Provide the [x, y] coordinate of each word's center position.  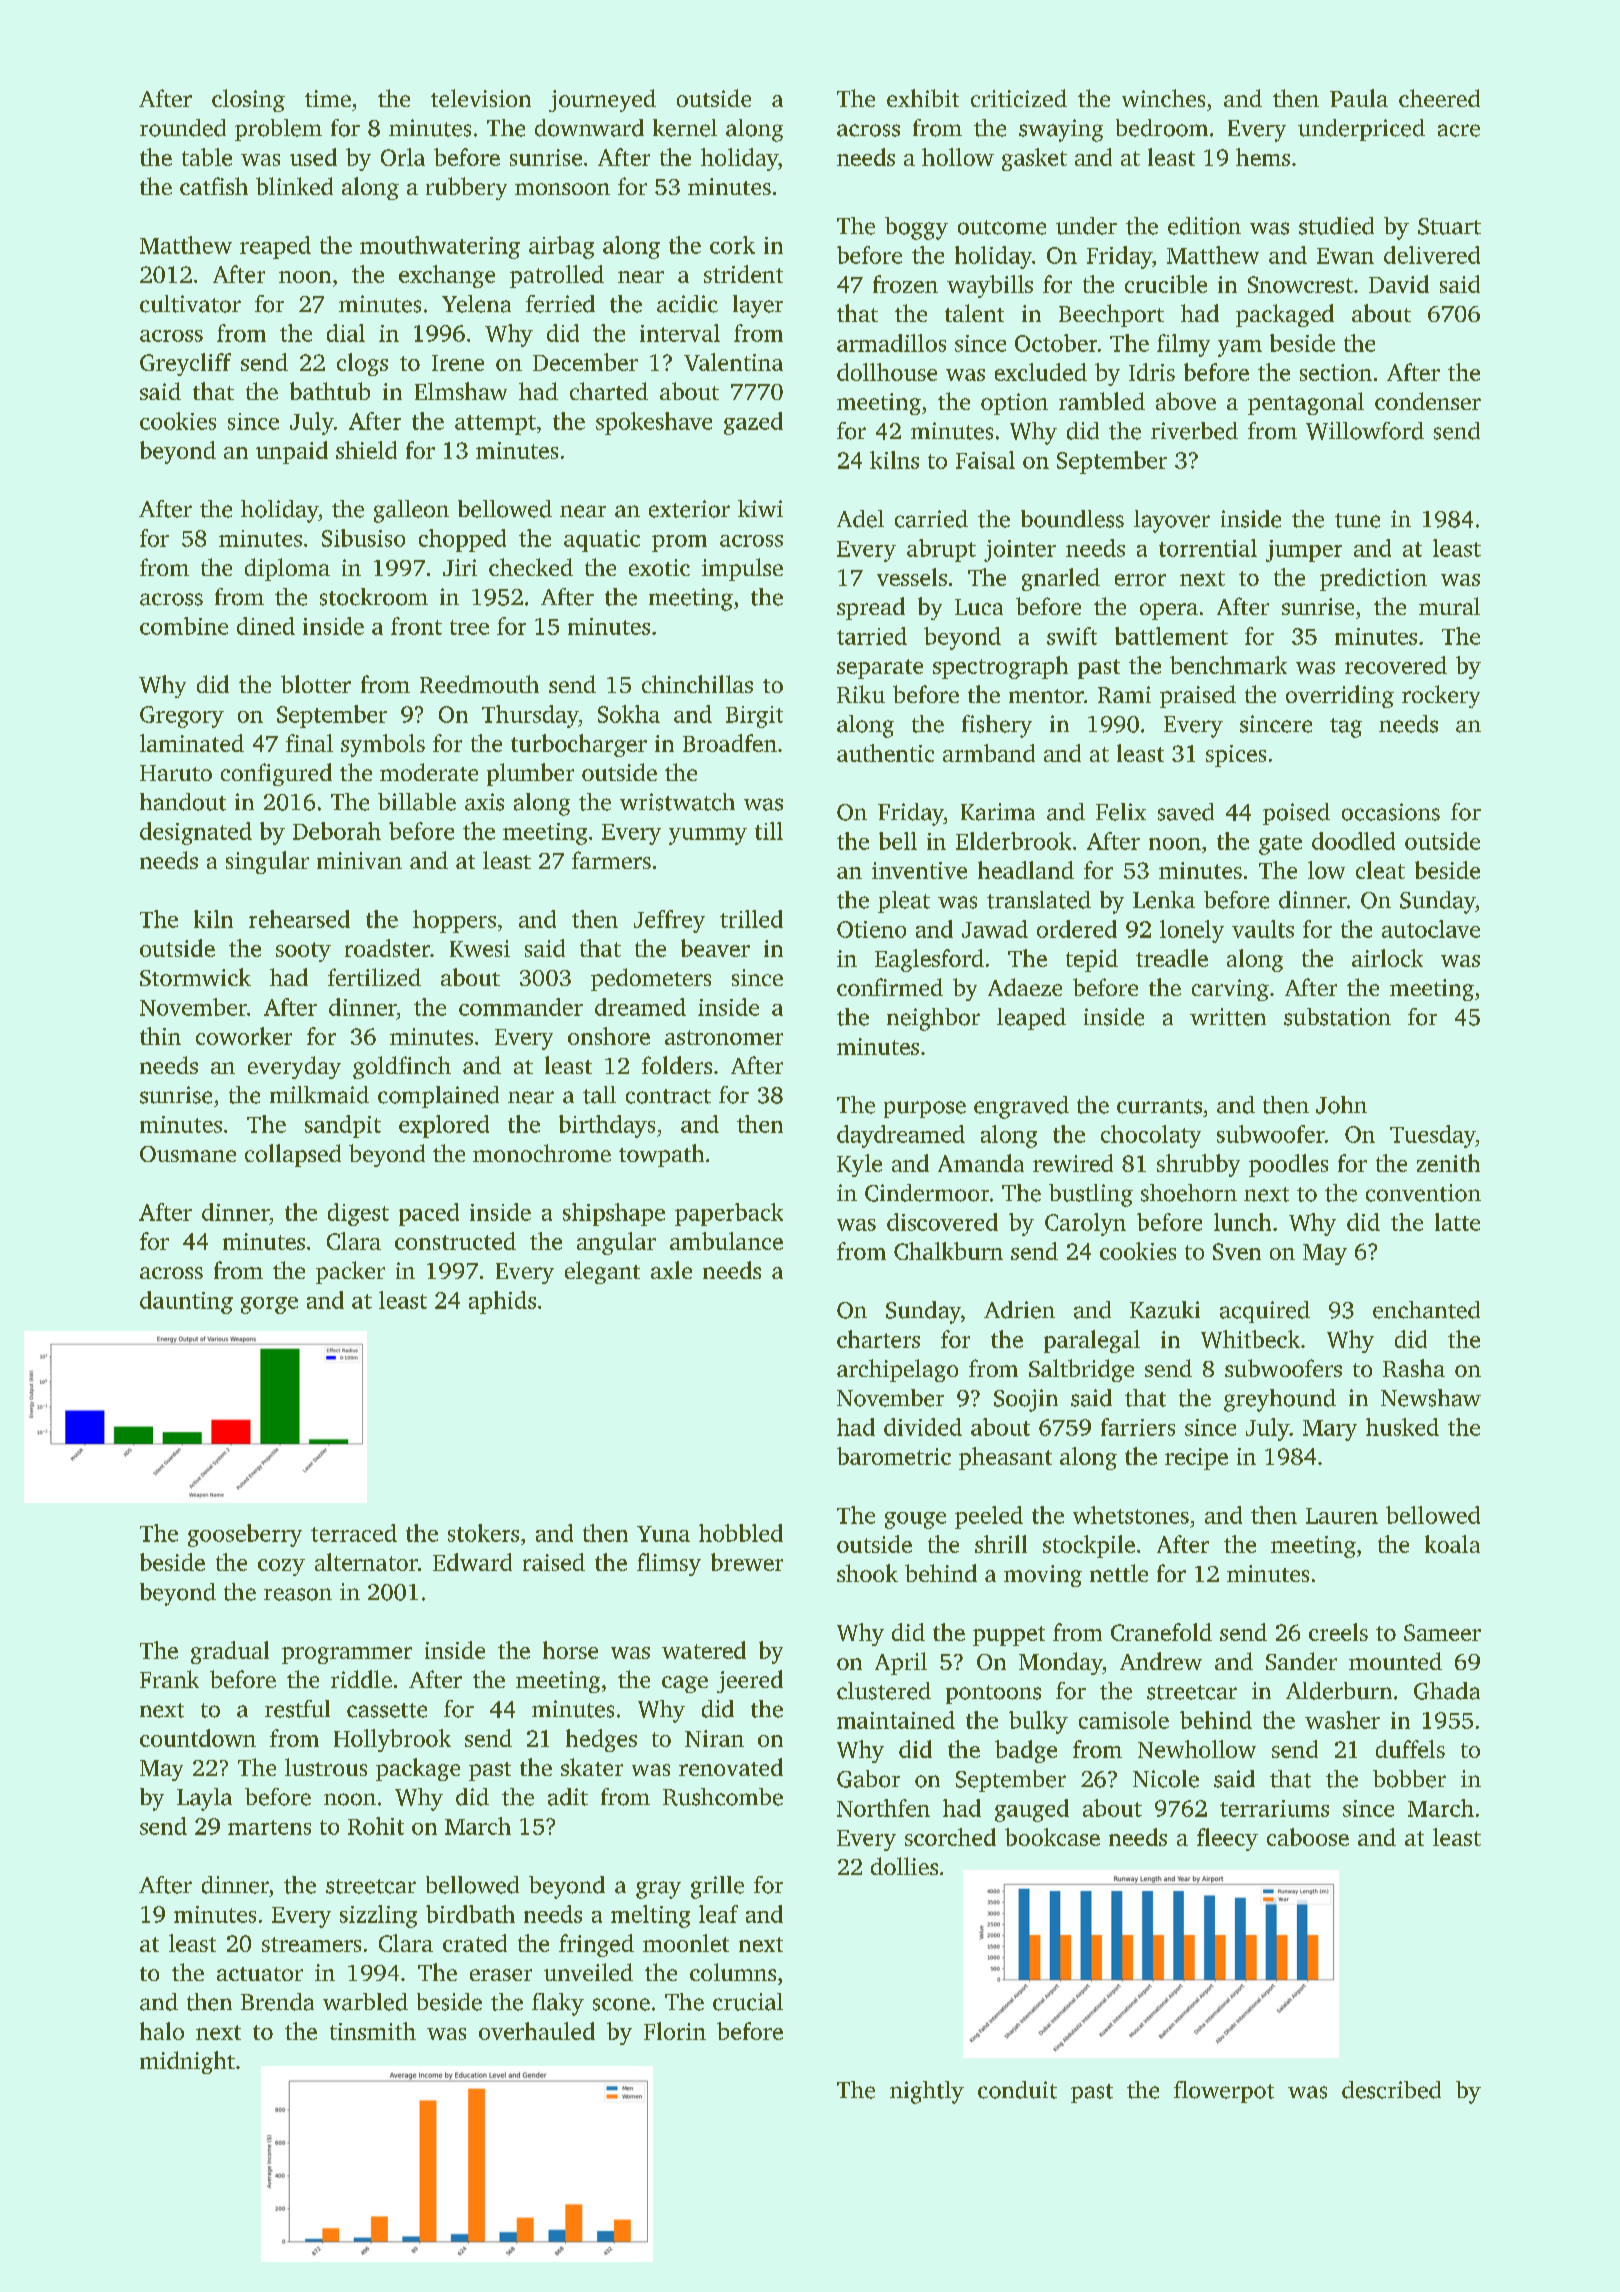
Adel [860, 519]
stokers [483, 1533]
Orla [403, 157]
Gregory [182, 717]
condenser [1428, 401]
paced [429, 1214]
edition [1204, 226]
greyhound [1280, 1400]
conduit [1017, 2090]
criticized [1019, 98]
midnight [187, 2062]
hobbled [741, 1533]
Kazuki [1165, 1310]
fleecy [1227, 1839]
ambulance [726, 1241]
